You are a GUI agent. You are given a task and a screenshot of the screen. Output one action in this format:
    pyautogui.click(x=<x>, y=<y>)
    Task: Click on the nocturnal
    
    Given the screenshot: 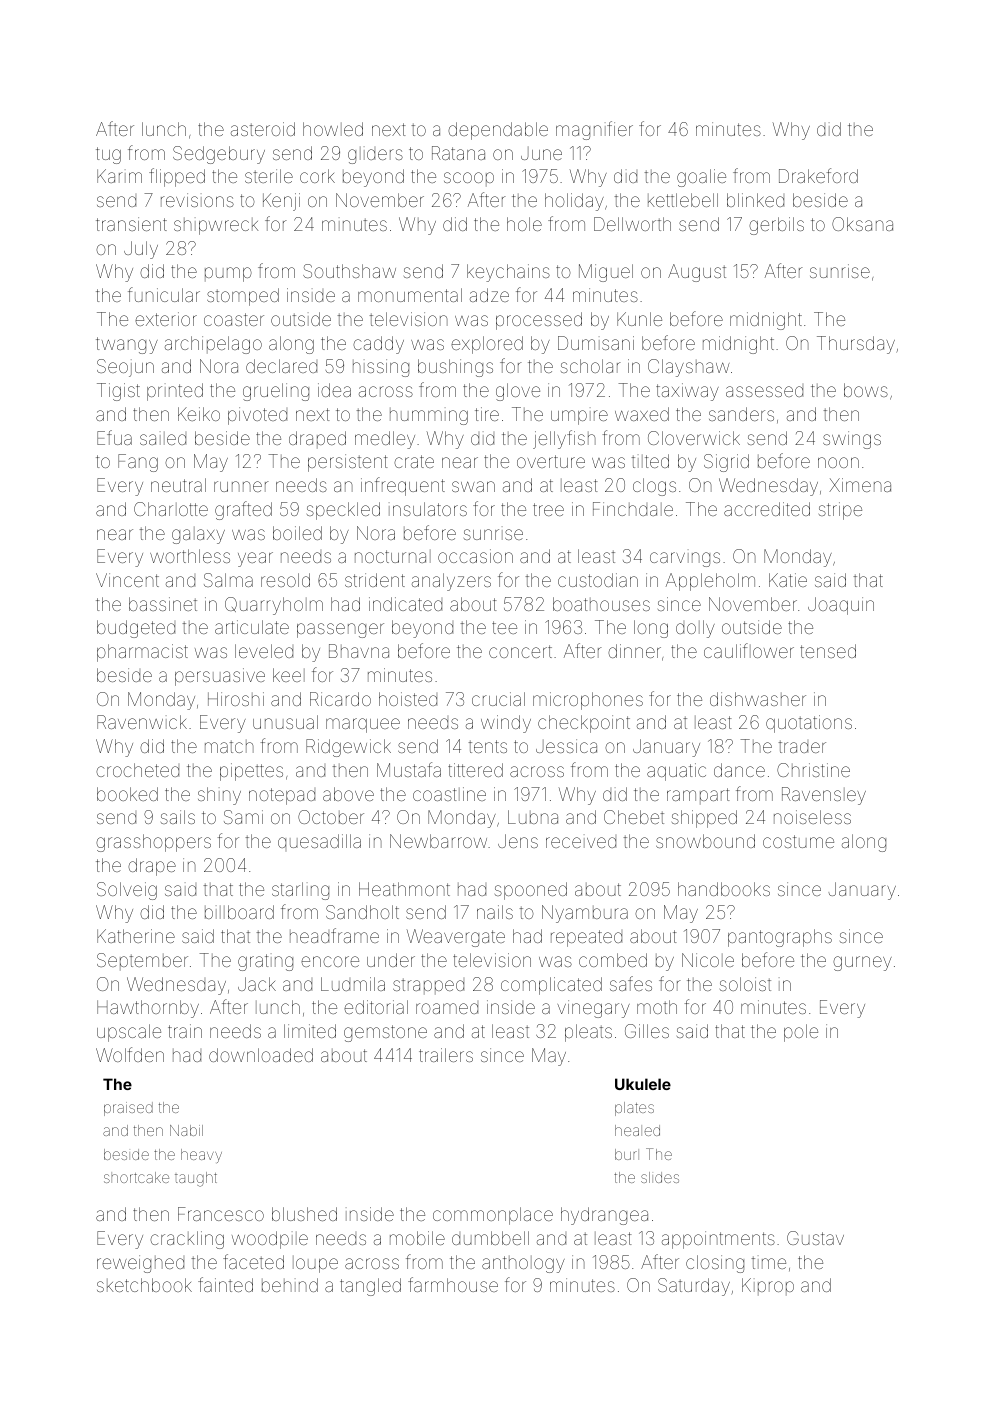 What is the action you would take?
    pyautogui.click(x=393, y=556)
